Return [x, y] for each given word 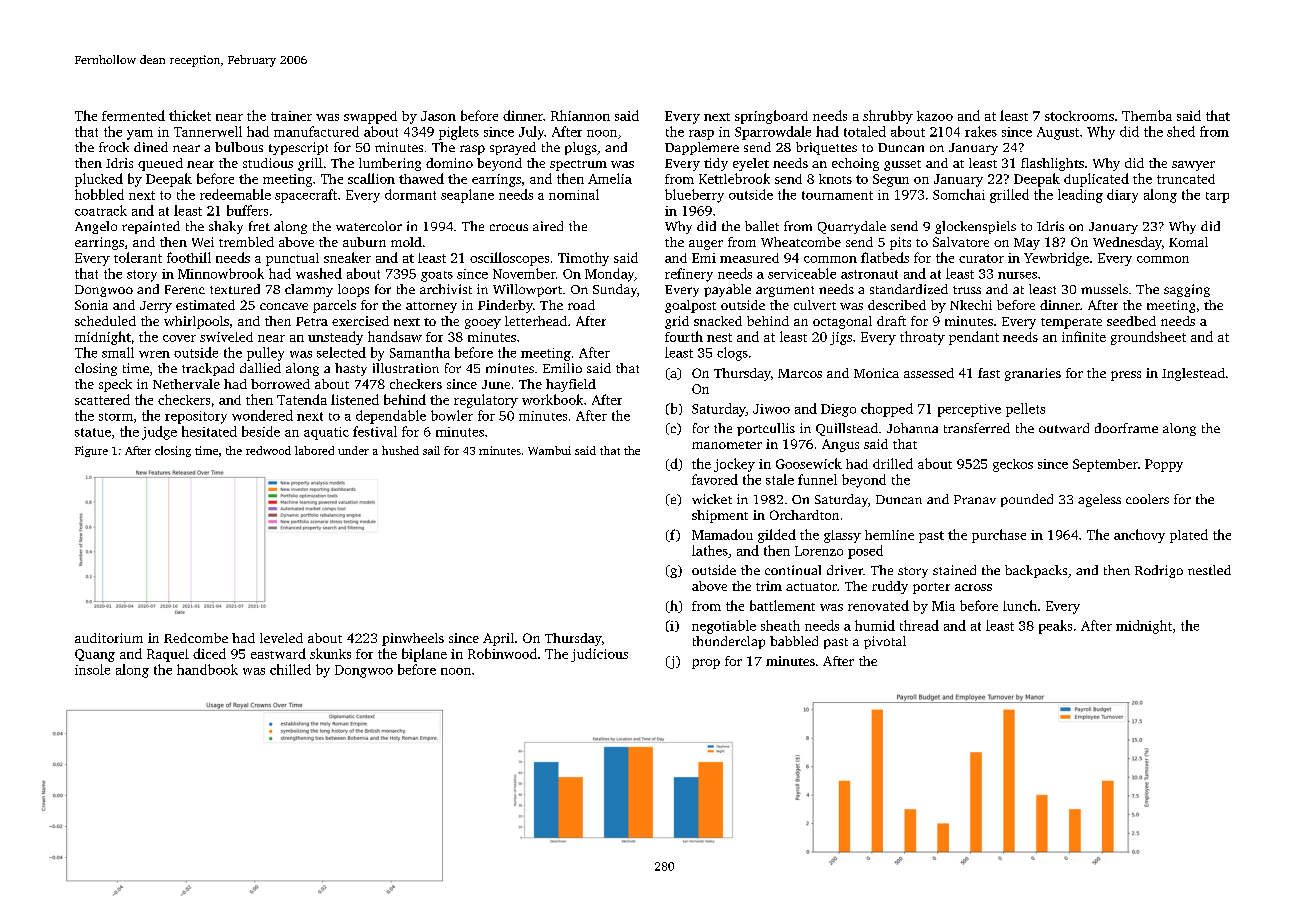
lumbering [390, 164]
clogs [732, 354]
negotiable [724, 627]
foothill [189, 257]
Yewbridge [1056, 259]
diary [1122, 196]
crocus [509, 227]
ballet [762, 226]
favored [715, 479]
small [118, 352]
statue [93, 432]
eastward [278, 653]
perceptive [969, 410]
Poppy [1164, 465]
